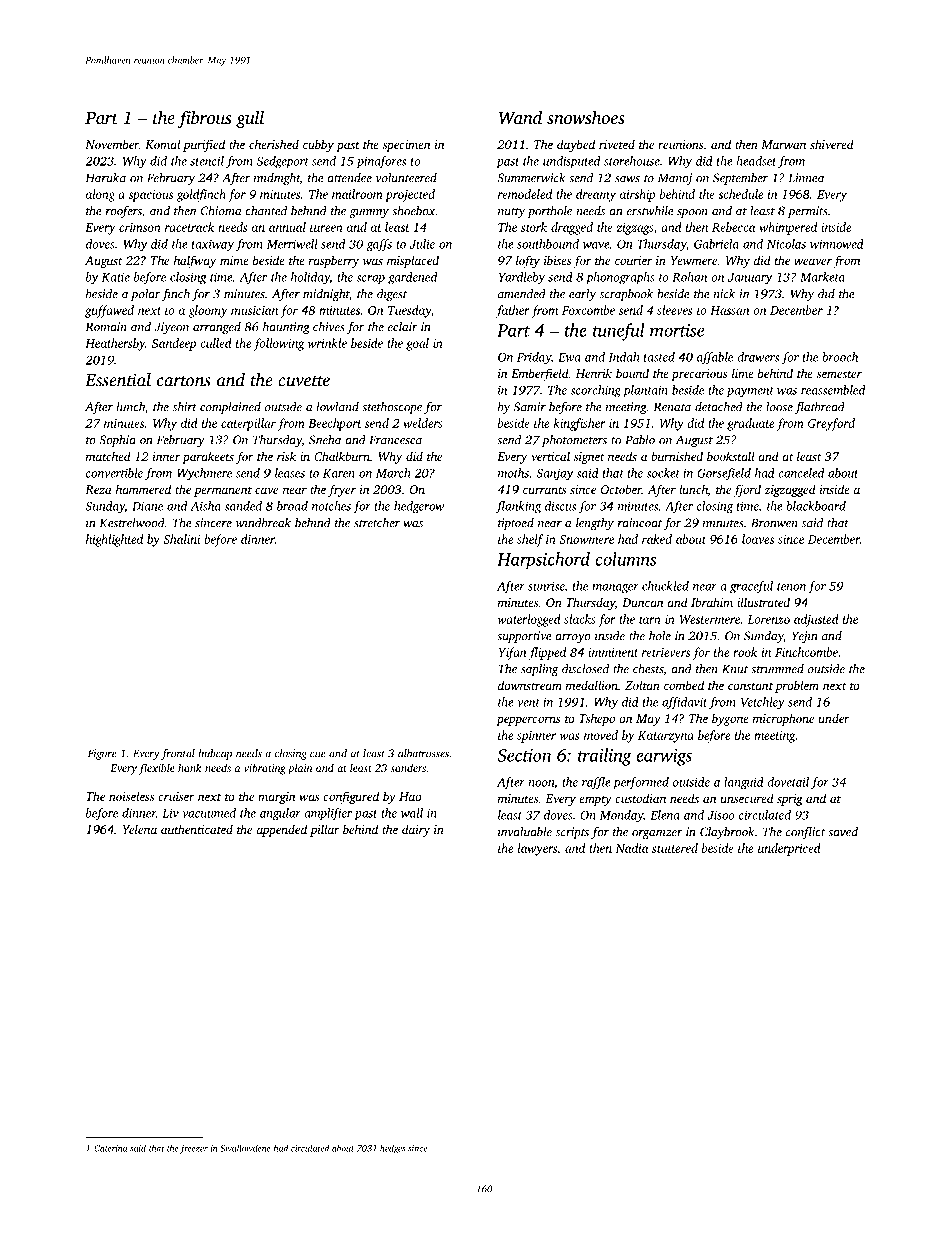 The height and width of the page is (1233, 952). I want to click on dairy, so click(416, 830).
